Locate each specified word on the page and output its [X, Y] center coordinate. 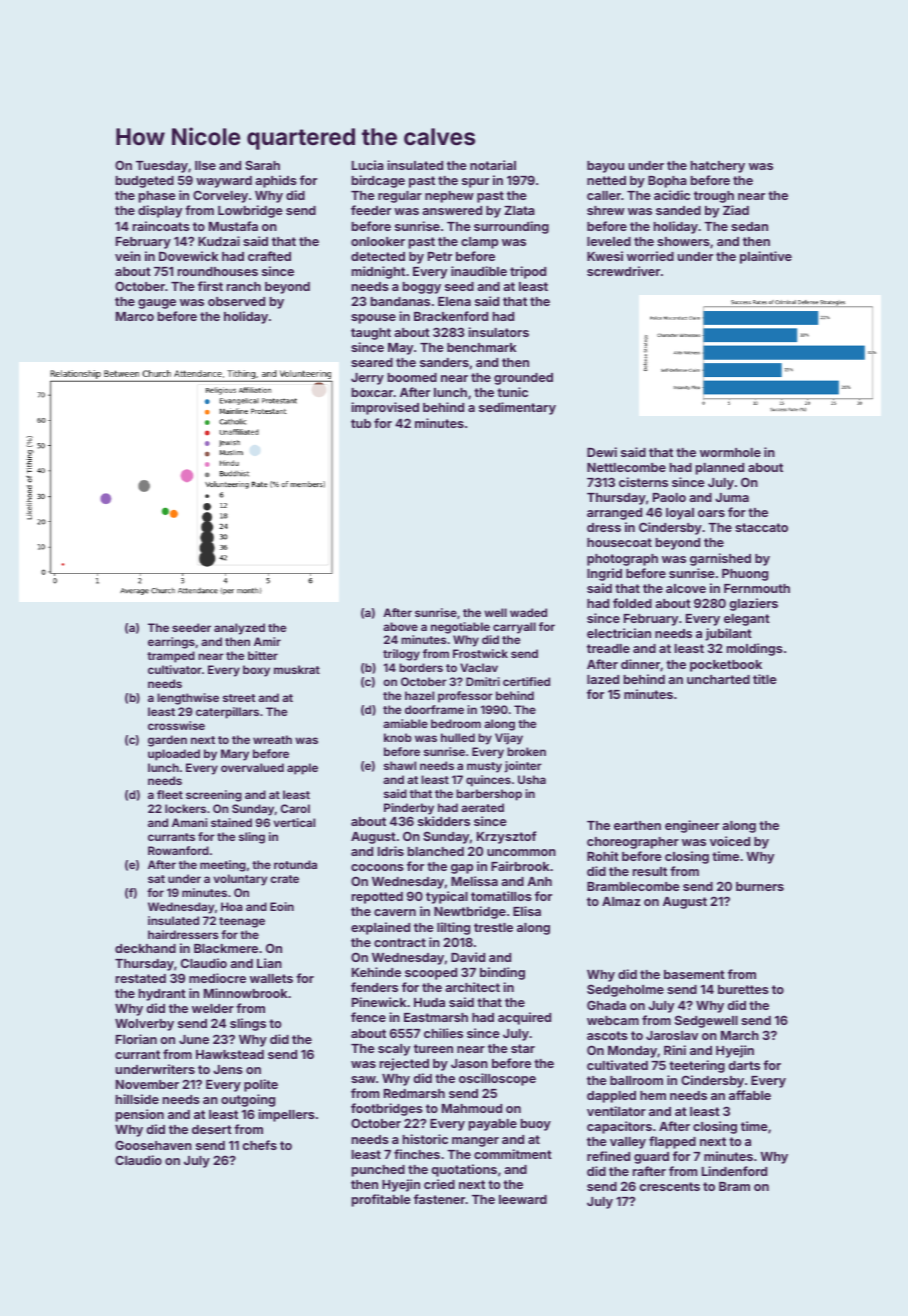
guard [651, 1158]
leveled [609, 241]
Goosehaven [153, 1145]
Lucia [368, 165]
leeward [523, 1199]
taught [371, 334]
